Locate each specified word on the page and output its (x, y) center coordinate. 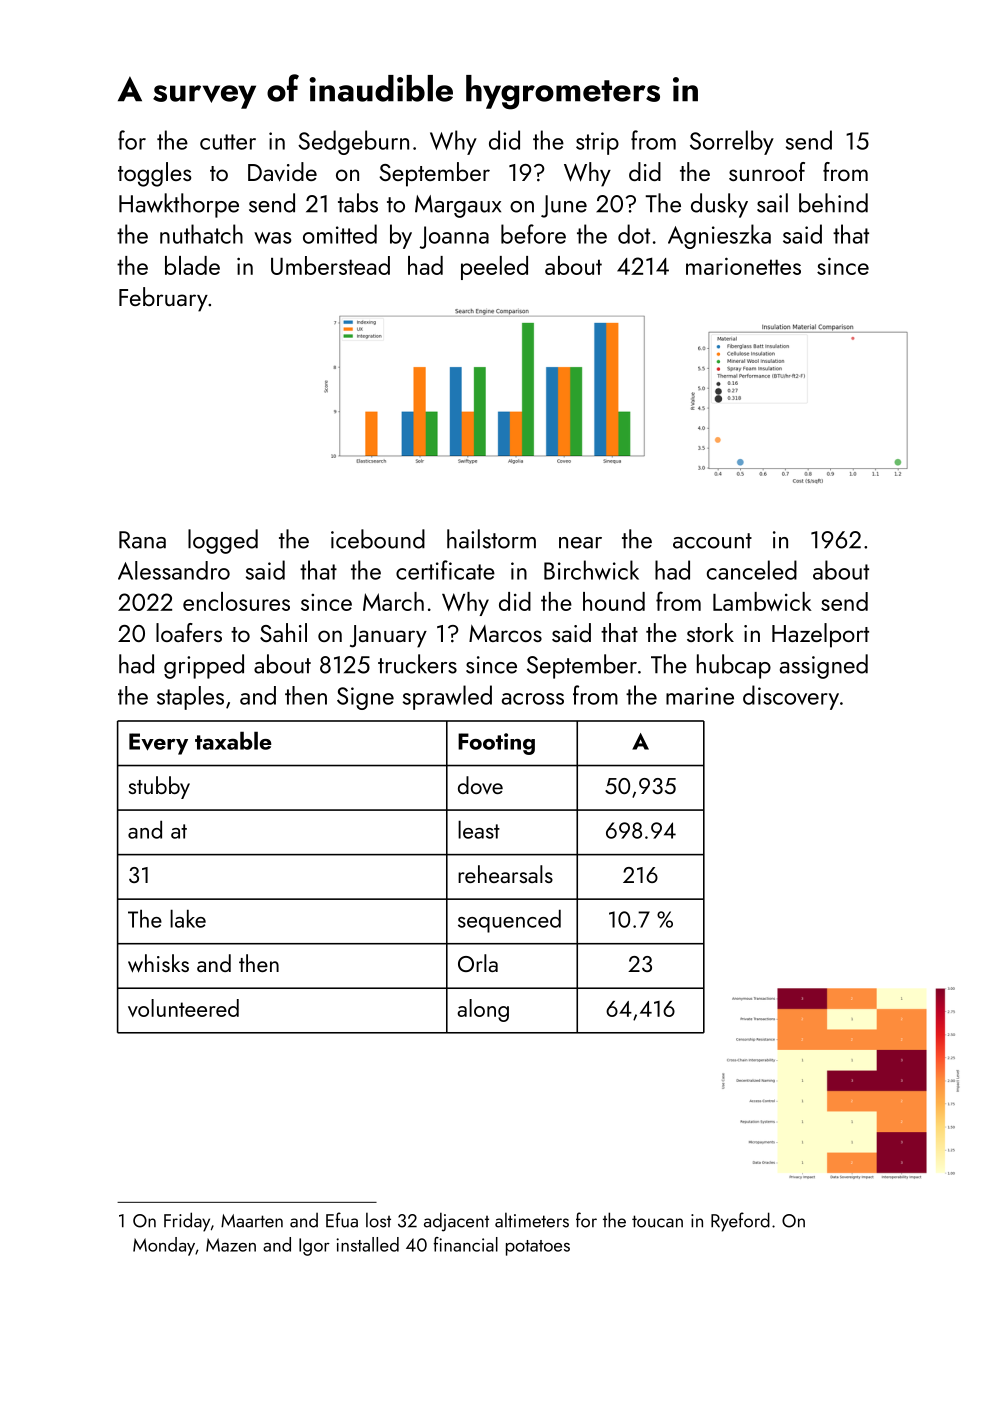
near (580, 543)
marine (700, 696)
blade (192, 265)
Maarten (252, 1221)
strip (597, 143)
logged (223, 541)
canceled (752, 570)
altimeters (532, 1220)
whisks (158, 963)
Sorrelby (732, 142)
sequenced (509, 921)
